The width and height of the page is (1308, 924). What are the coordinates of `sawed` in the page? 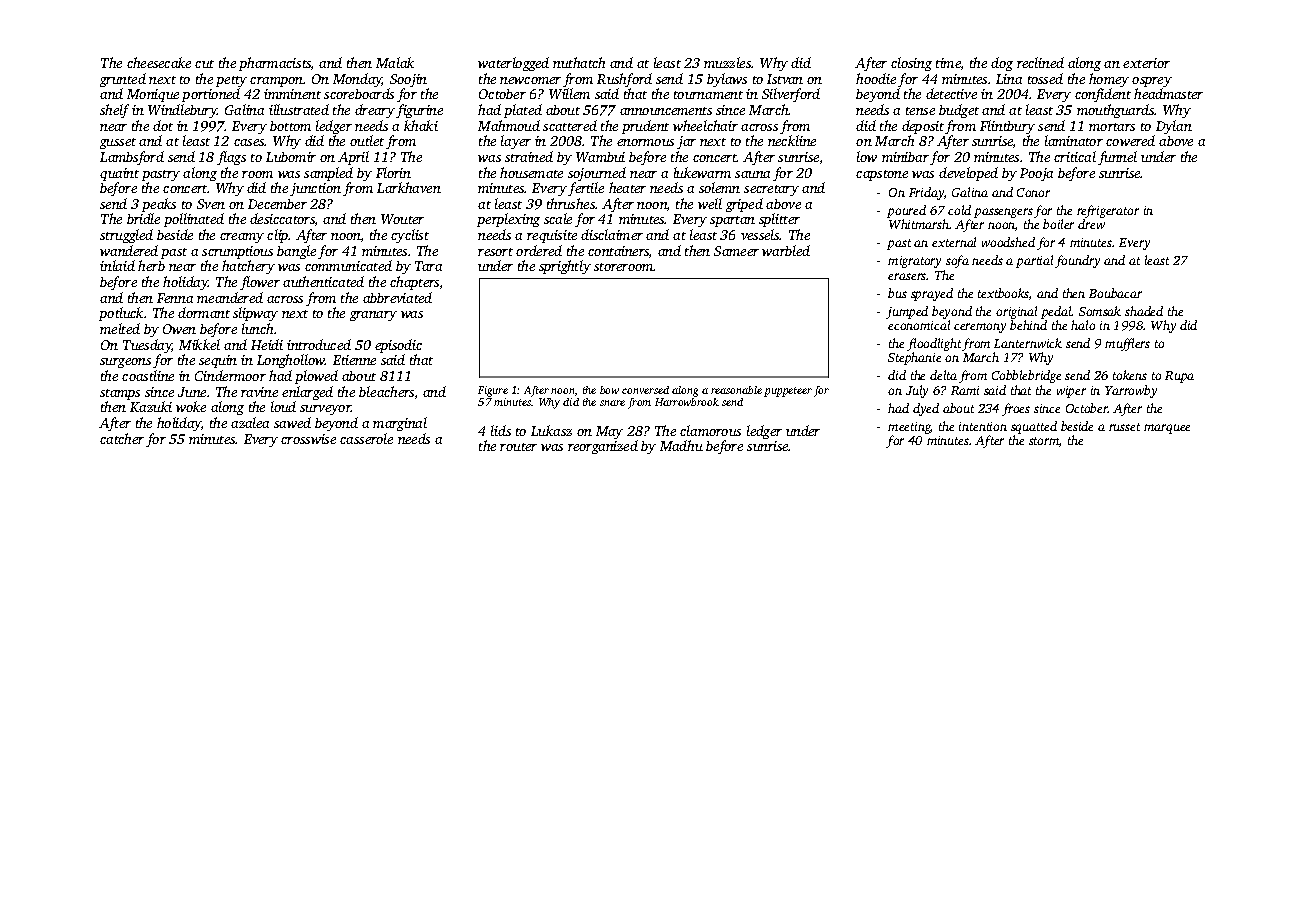 It's located at (292, 422).
